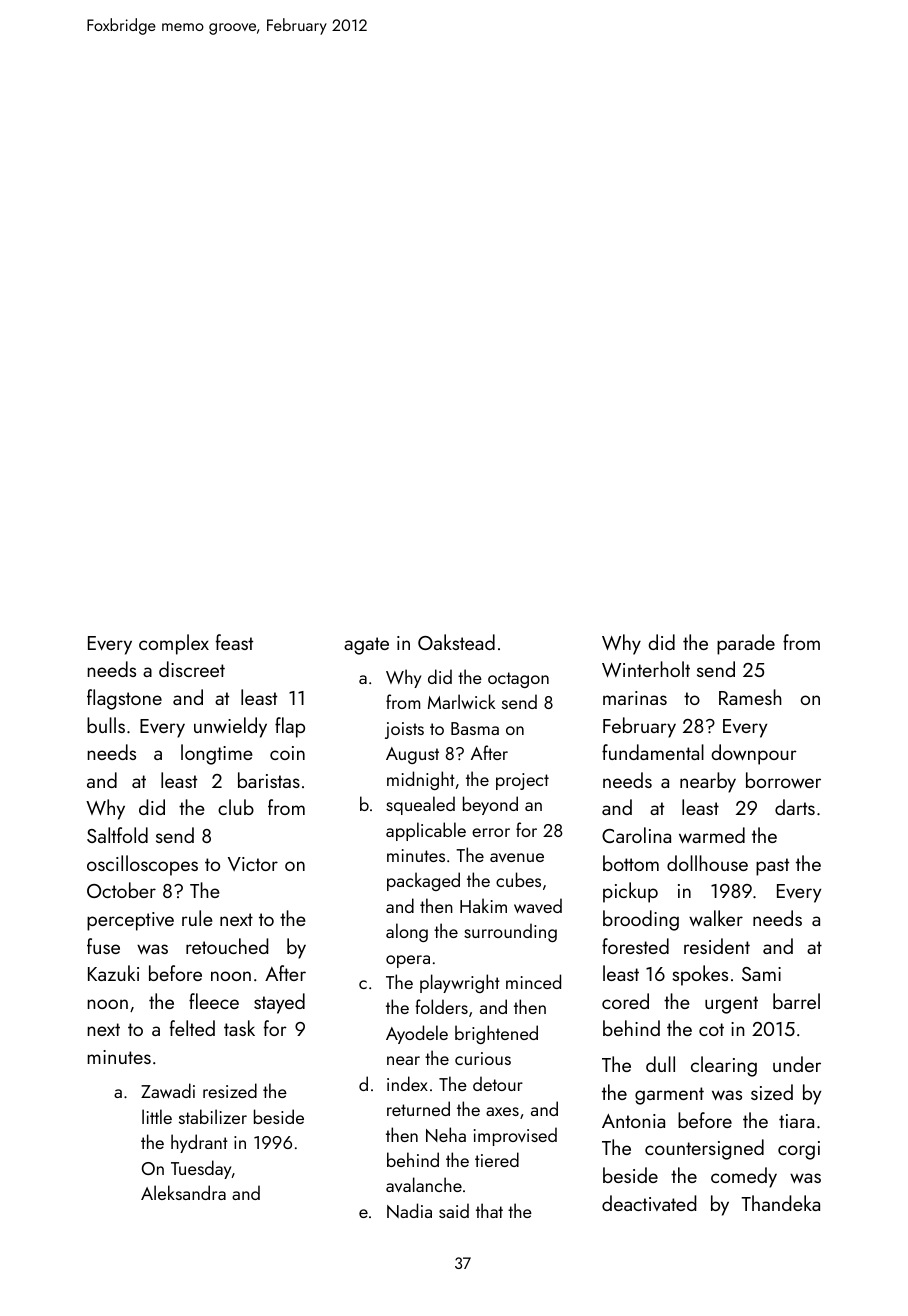 This document has width=908, height=1316. What do you see at coordinates (731, 1005) in the document?
I see `urgent` at bounding box center [731, 1005].
